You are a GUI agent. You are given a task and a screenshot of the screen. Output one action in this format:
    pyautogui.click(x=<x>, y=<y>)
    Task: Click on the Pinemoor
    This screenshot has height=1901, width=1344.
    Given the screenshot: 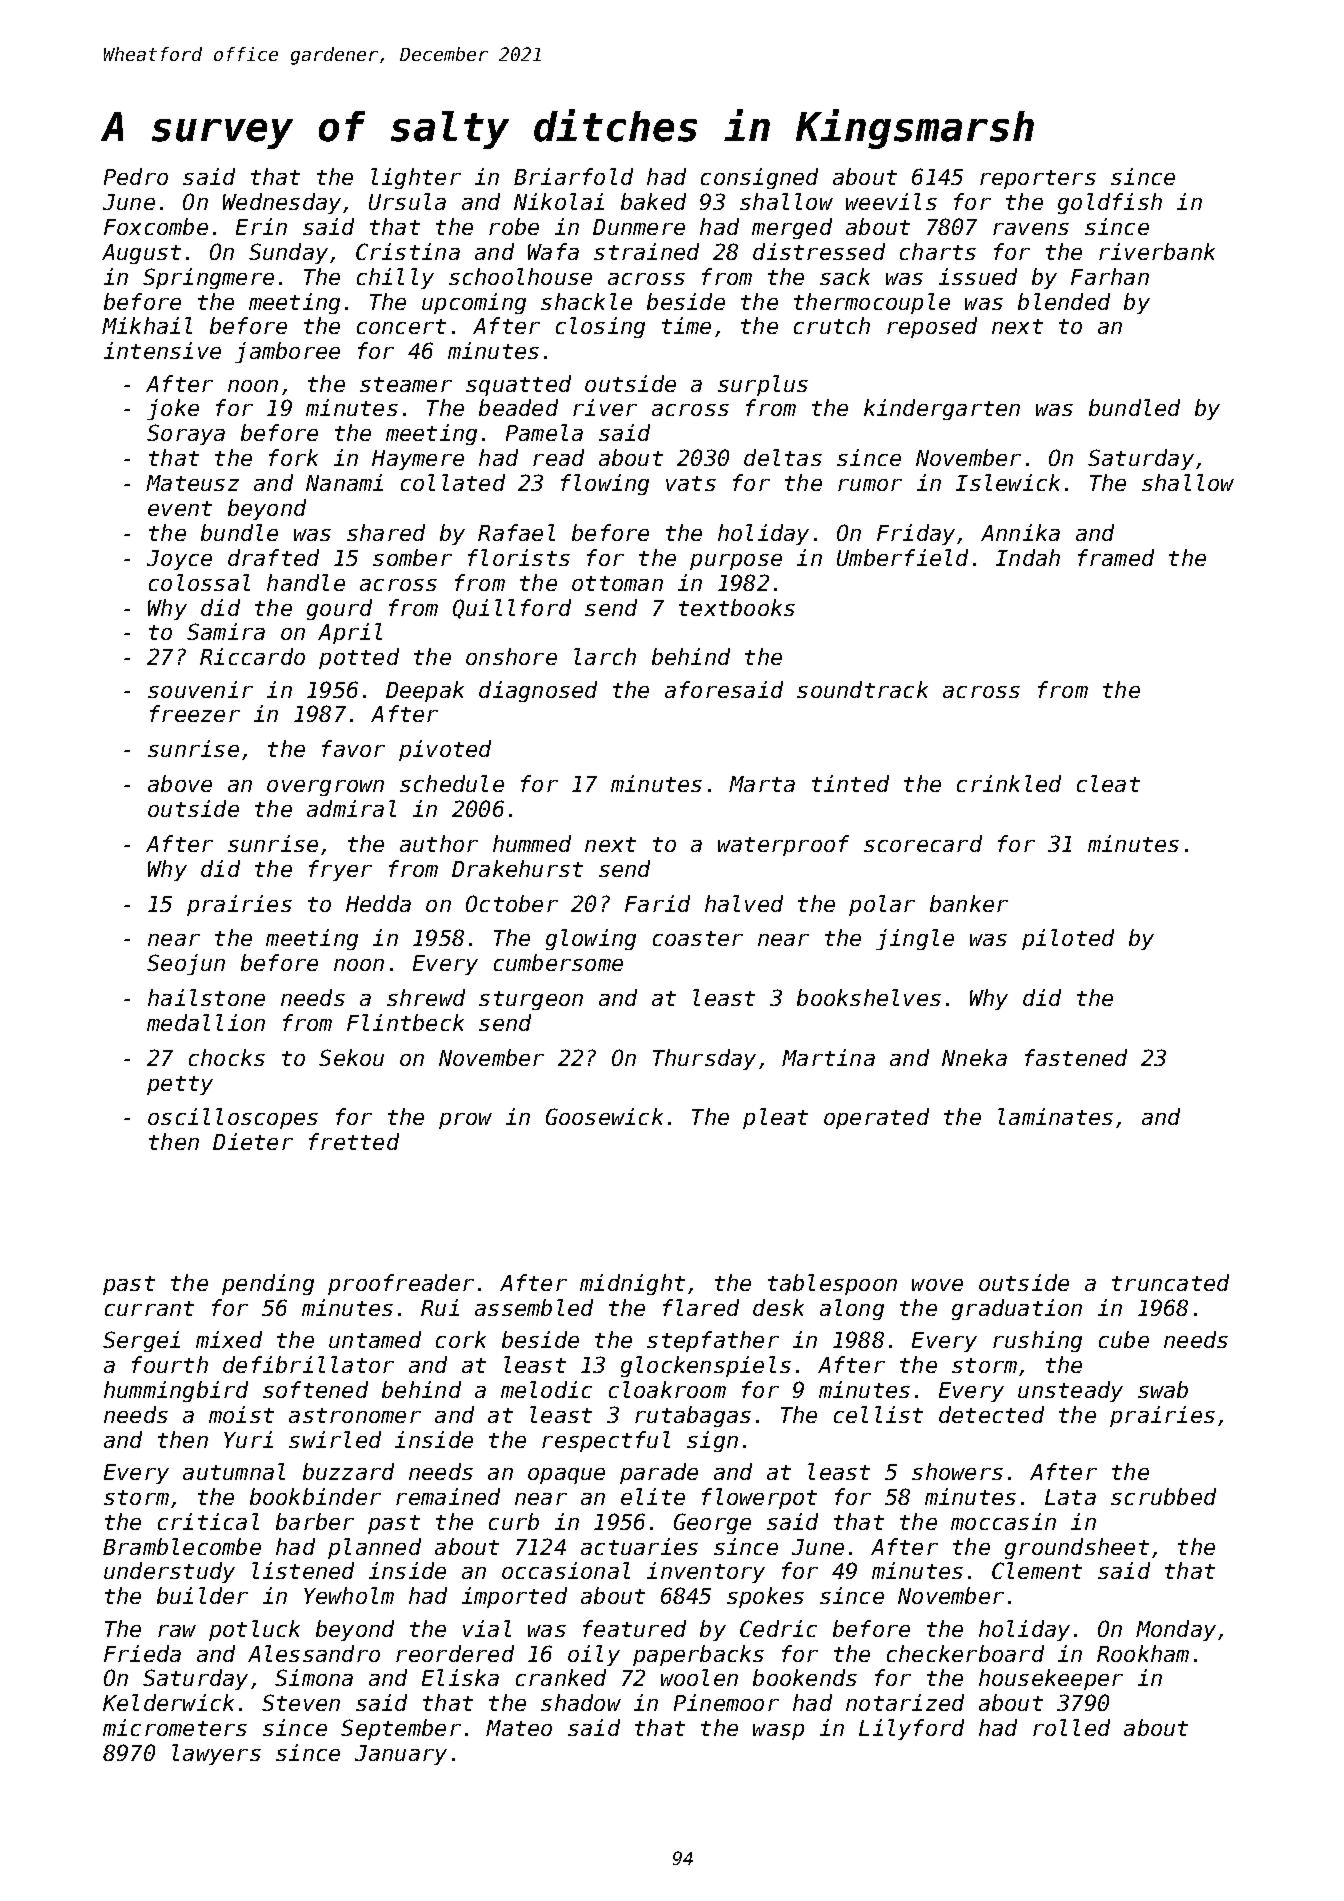 What is the action you would take?
    pyautogui.click(x=726, y=1702)
